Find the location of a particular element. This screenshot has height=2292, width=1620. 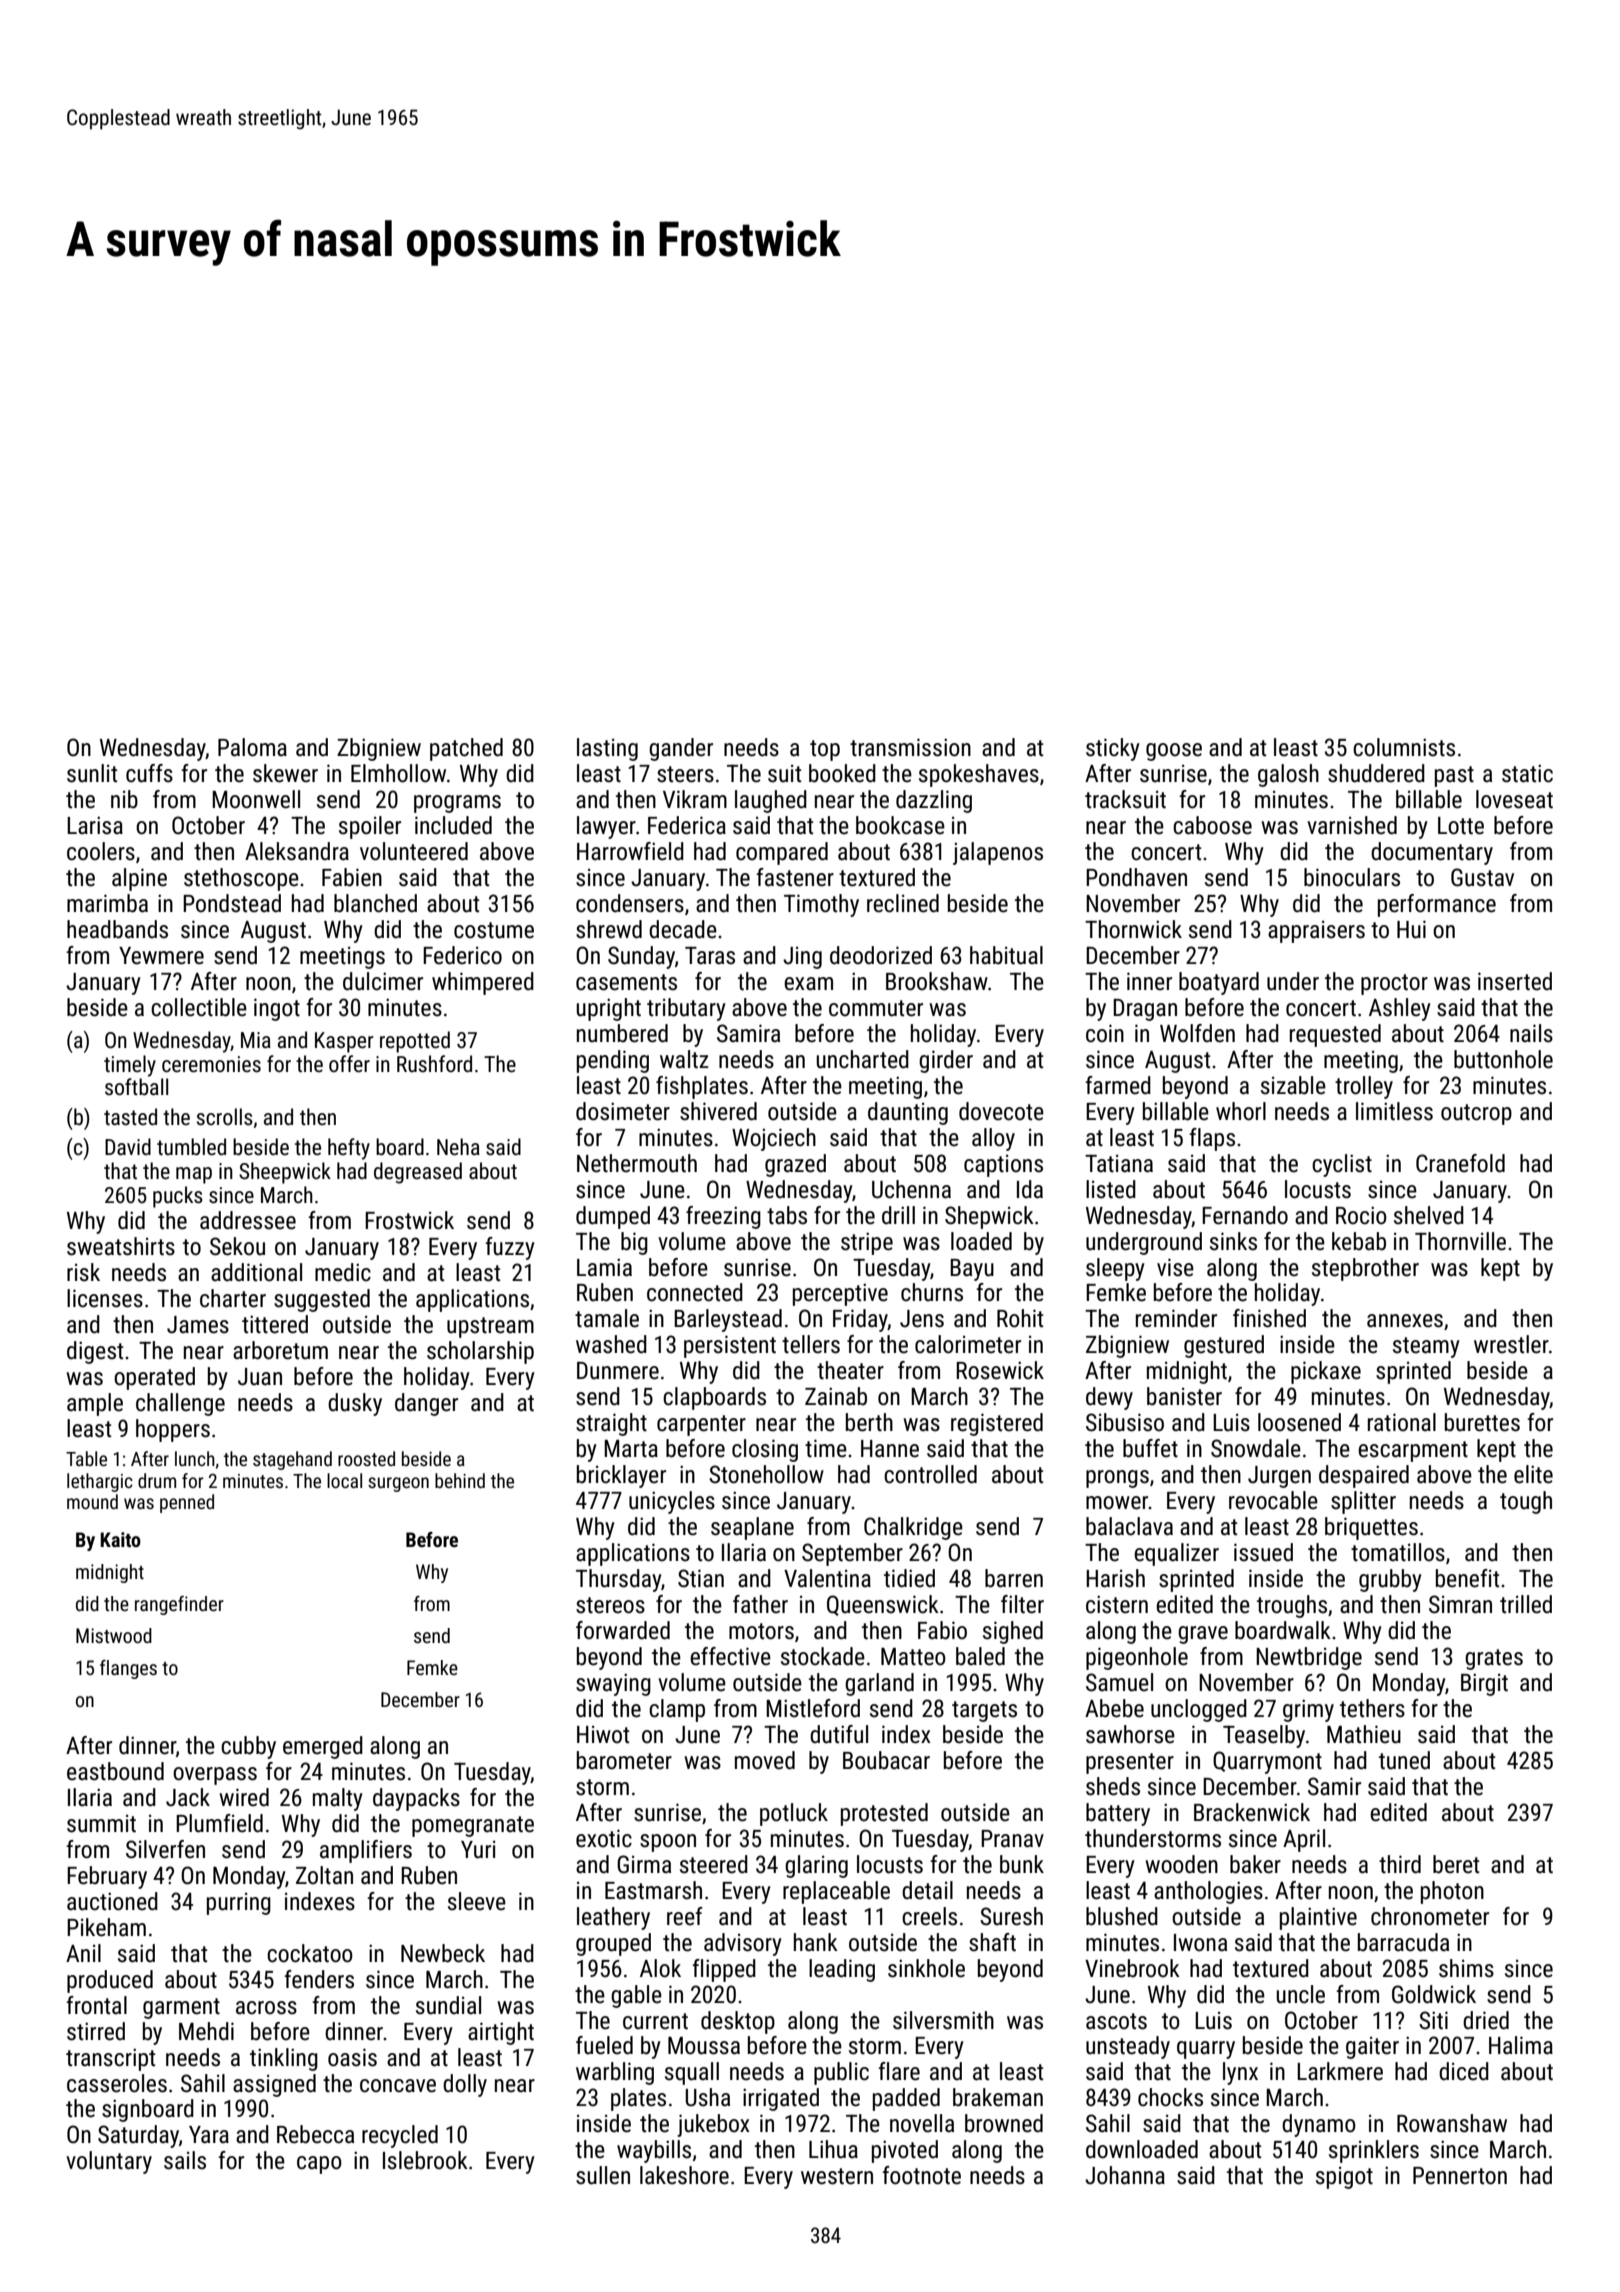

Nethermouth is located at coordinates (637, 1163).
